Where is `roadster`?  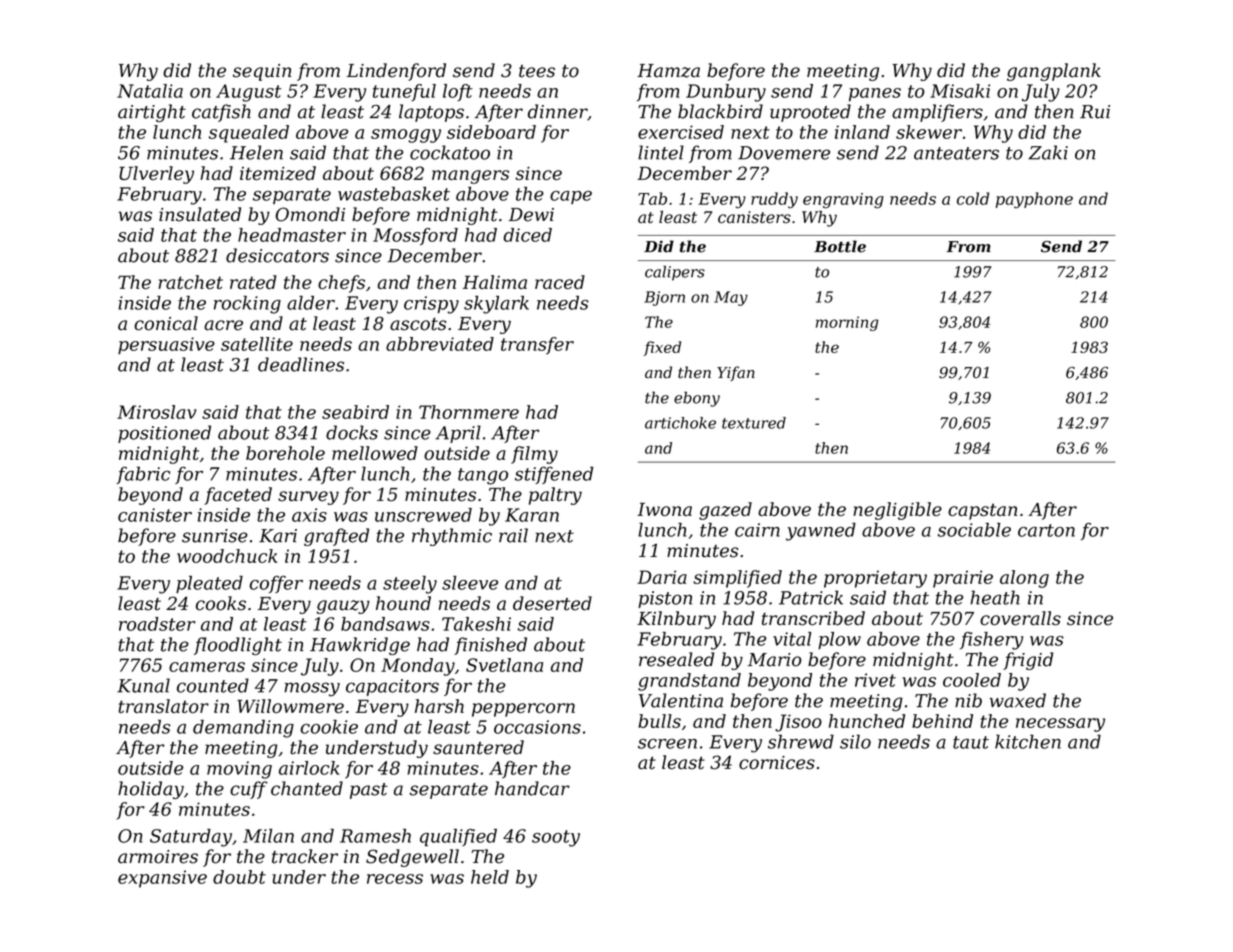 roadster is located at coordinates (157, 624).
